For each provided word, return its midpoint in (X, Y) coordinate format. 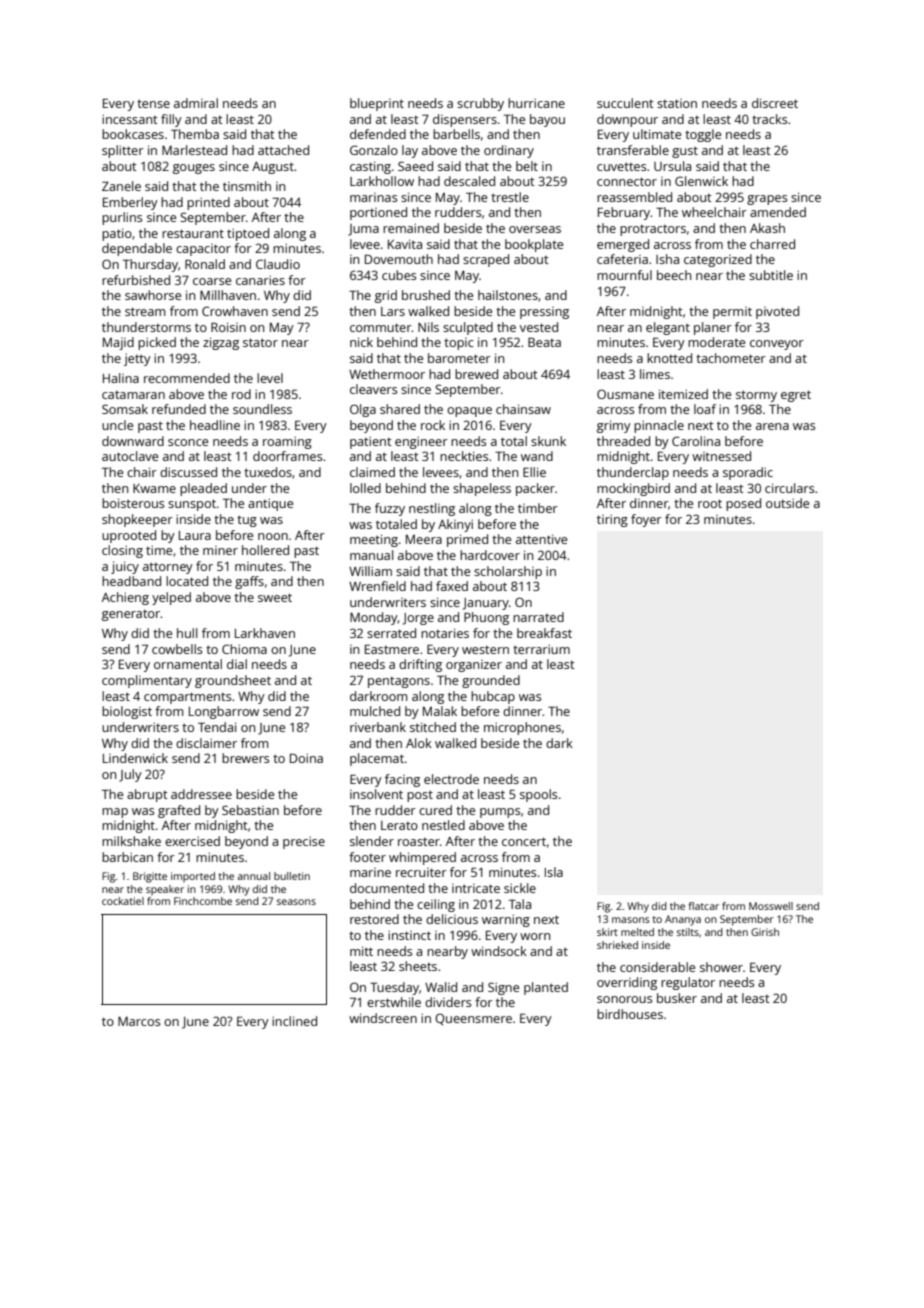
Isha (667, 259)
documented (387, 888)
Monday (374, 618)
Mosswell (771, 906)
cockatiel (123, 901)
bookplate (534, 245)
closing (122, 551)
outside (787, 503)
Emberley (130, 203)
